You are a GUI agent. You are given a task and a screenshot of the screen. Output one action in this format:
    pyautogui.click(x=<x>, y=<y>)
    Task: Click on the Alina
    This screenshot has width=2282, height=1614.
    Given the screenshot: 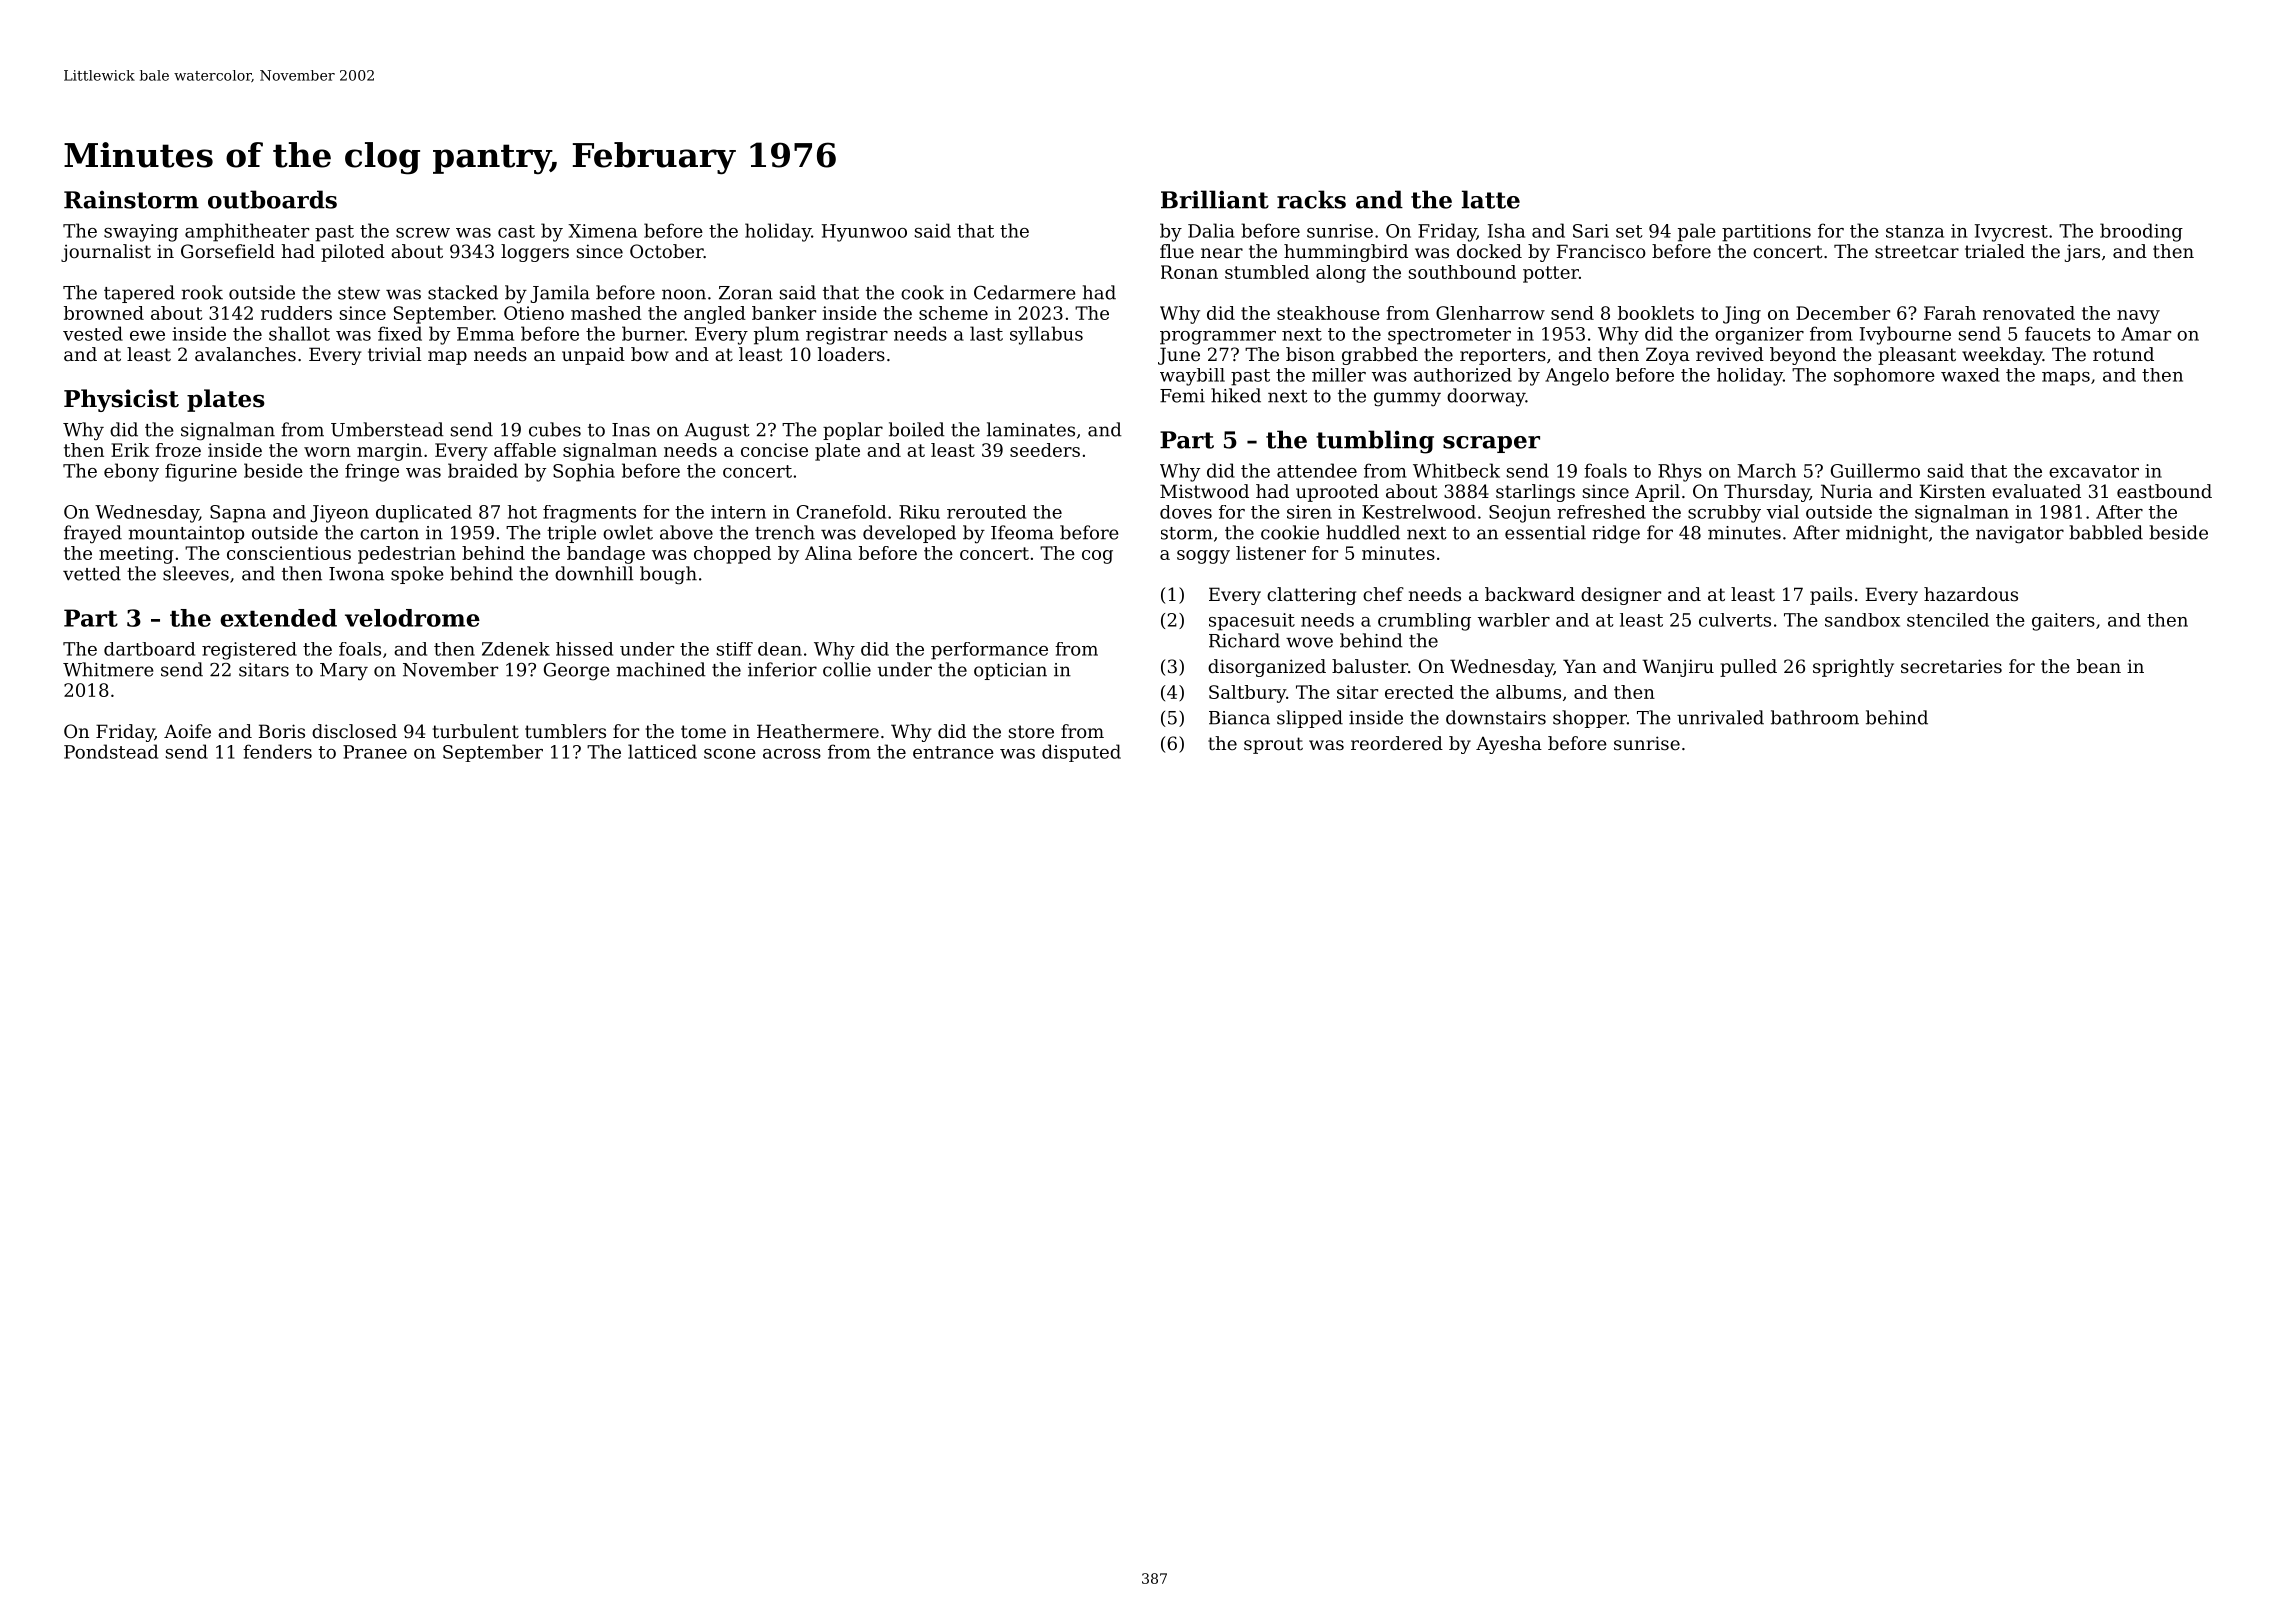 What is the action you would take?
    pyautogui.click(x=828, y=553)
